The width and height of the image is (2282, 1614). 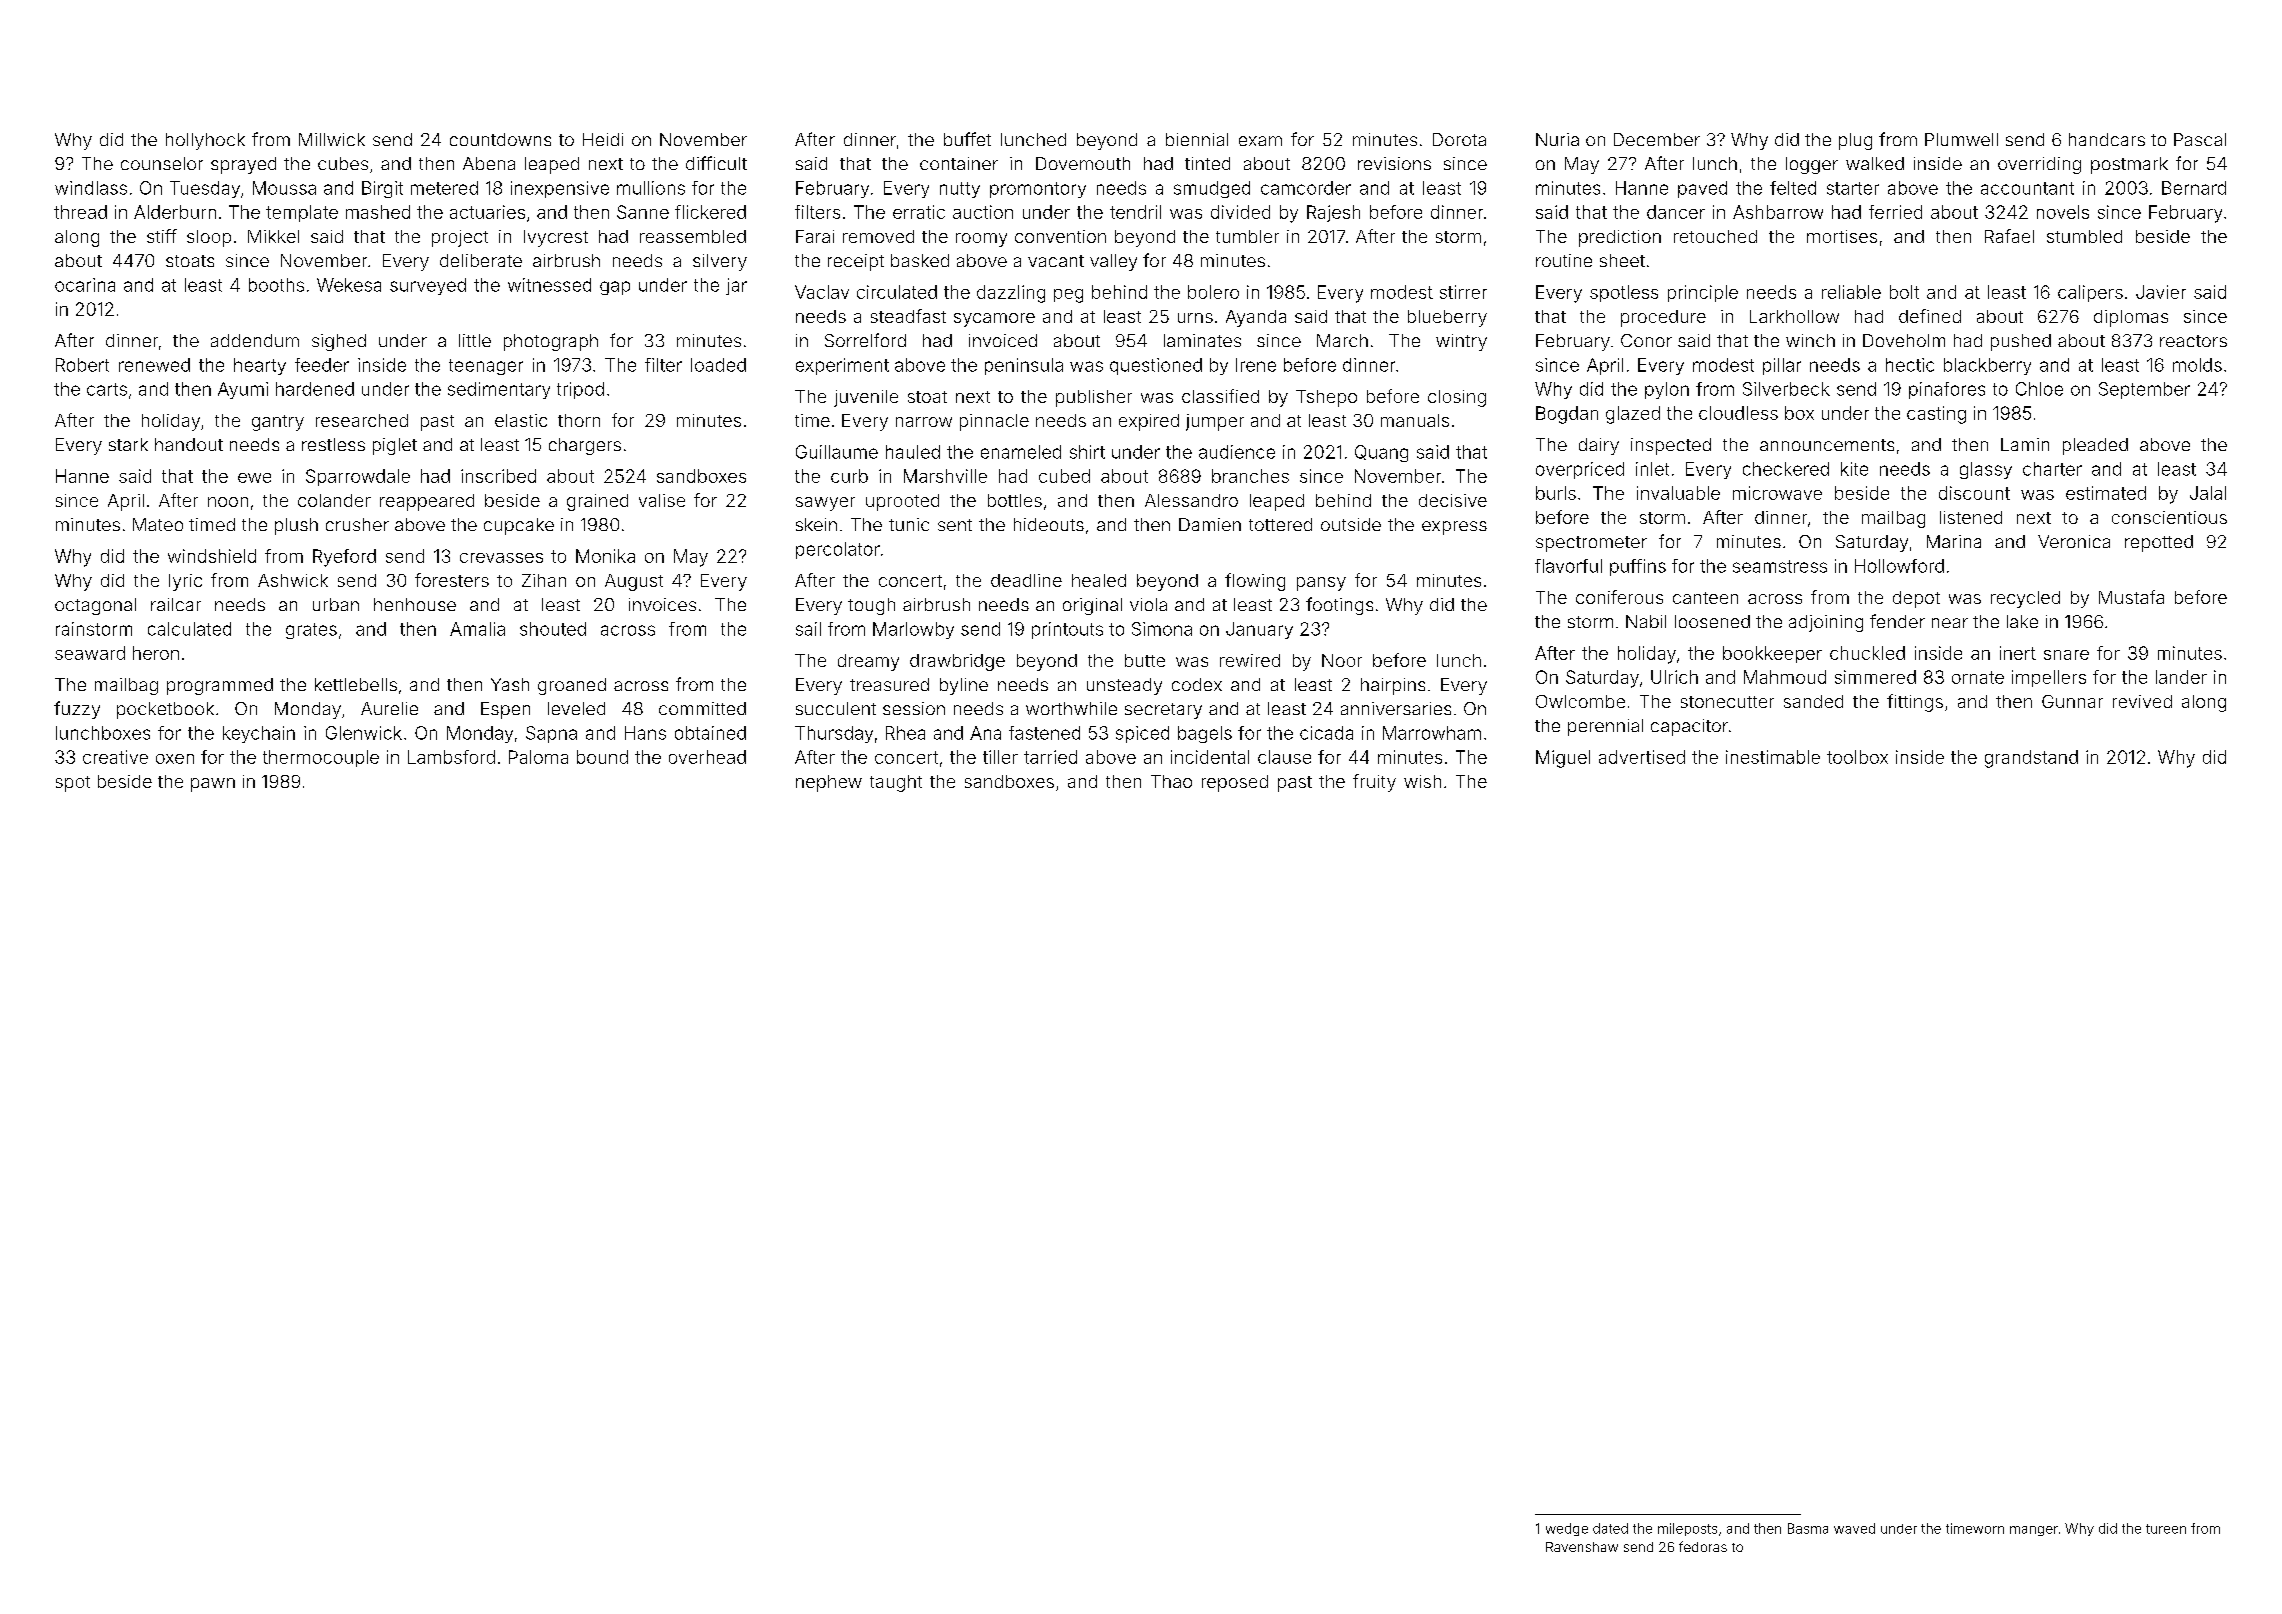 What do you see at coordinates (1773, 757) in the image?
I see `inestimable` at bounding box center [1773, 757].
